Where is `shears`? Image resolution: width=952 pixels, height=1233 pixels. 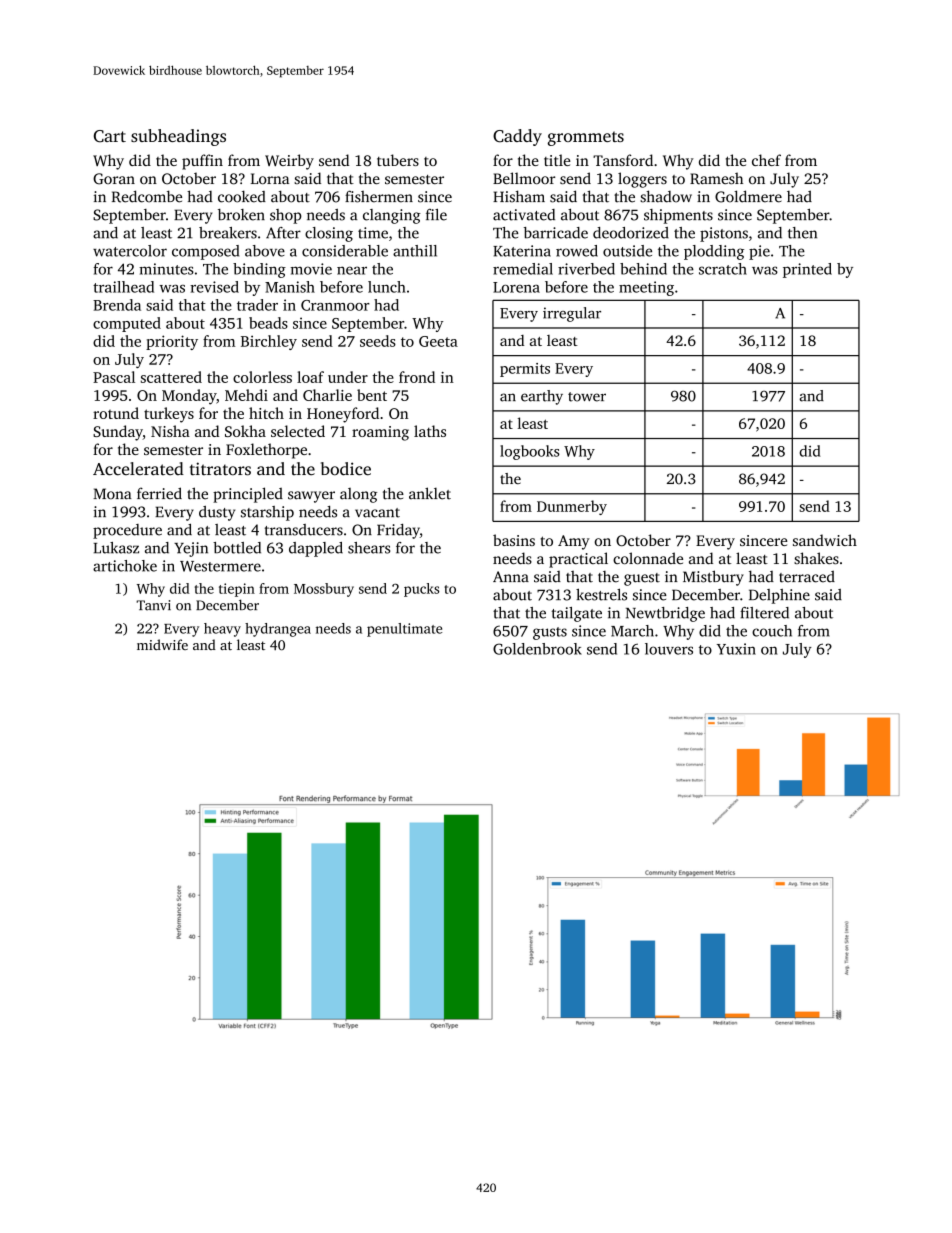
shears is located at coordinates (369, 548).
